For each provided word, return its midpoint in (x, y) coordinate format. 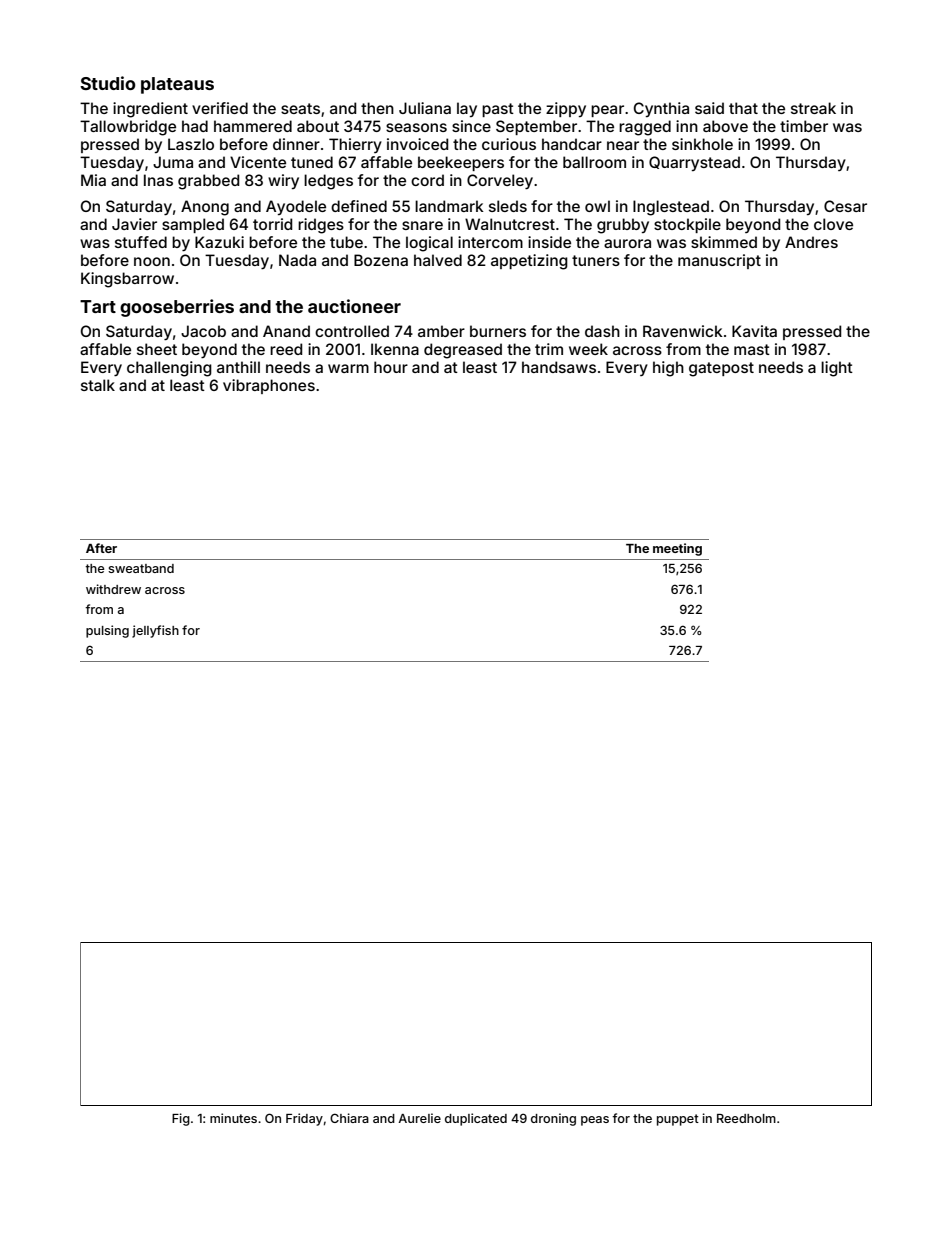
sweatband (141, 568)
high (668, 369)
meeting (677, 549)
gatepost (721, 369)
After (101, 548)
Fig (181, 1119)
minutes (233, 1118)
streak (813, 108)
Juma (173, 162)
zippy (566, 109)
